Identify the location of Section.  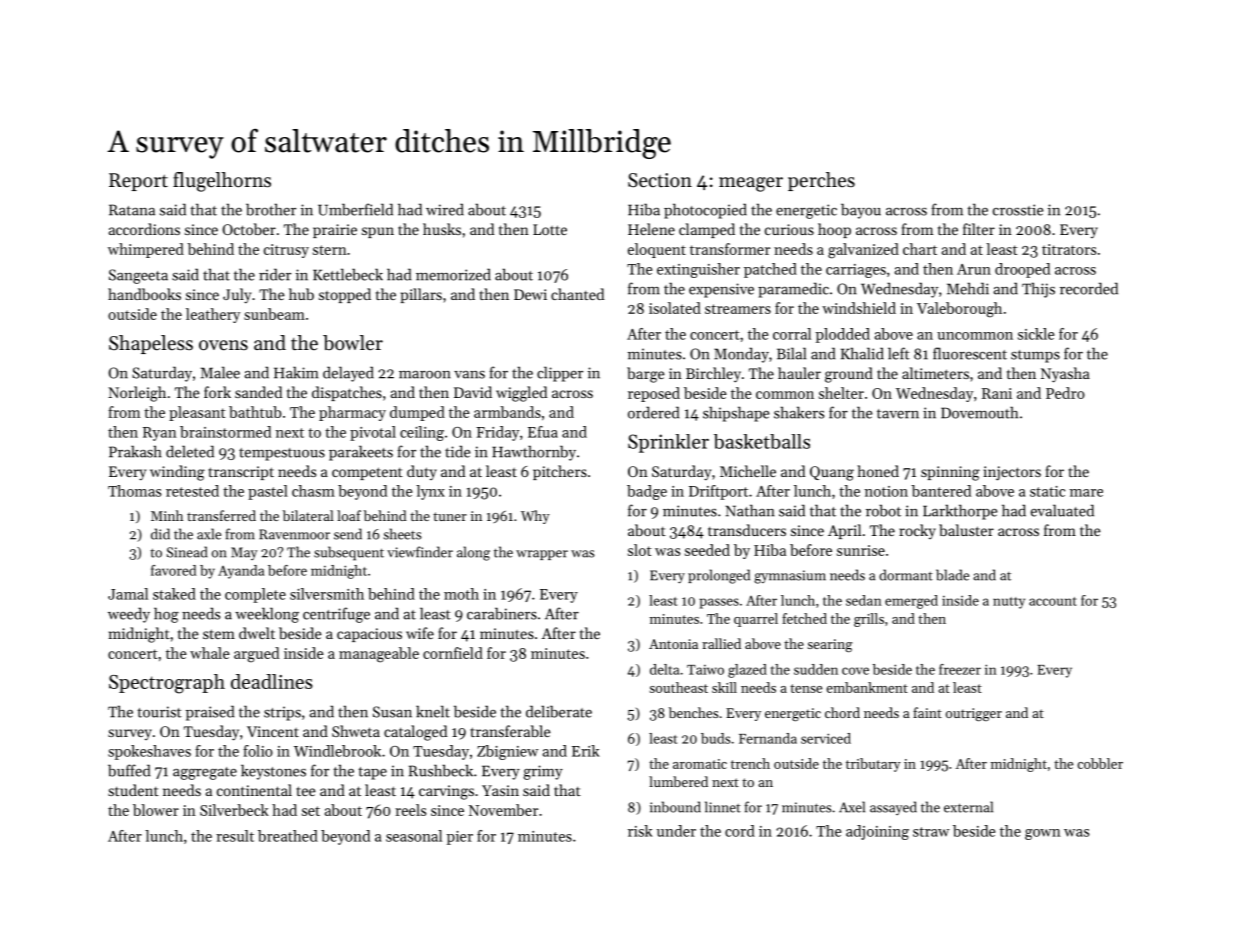
(660, 180).
